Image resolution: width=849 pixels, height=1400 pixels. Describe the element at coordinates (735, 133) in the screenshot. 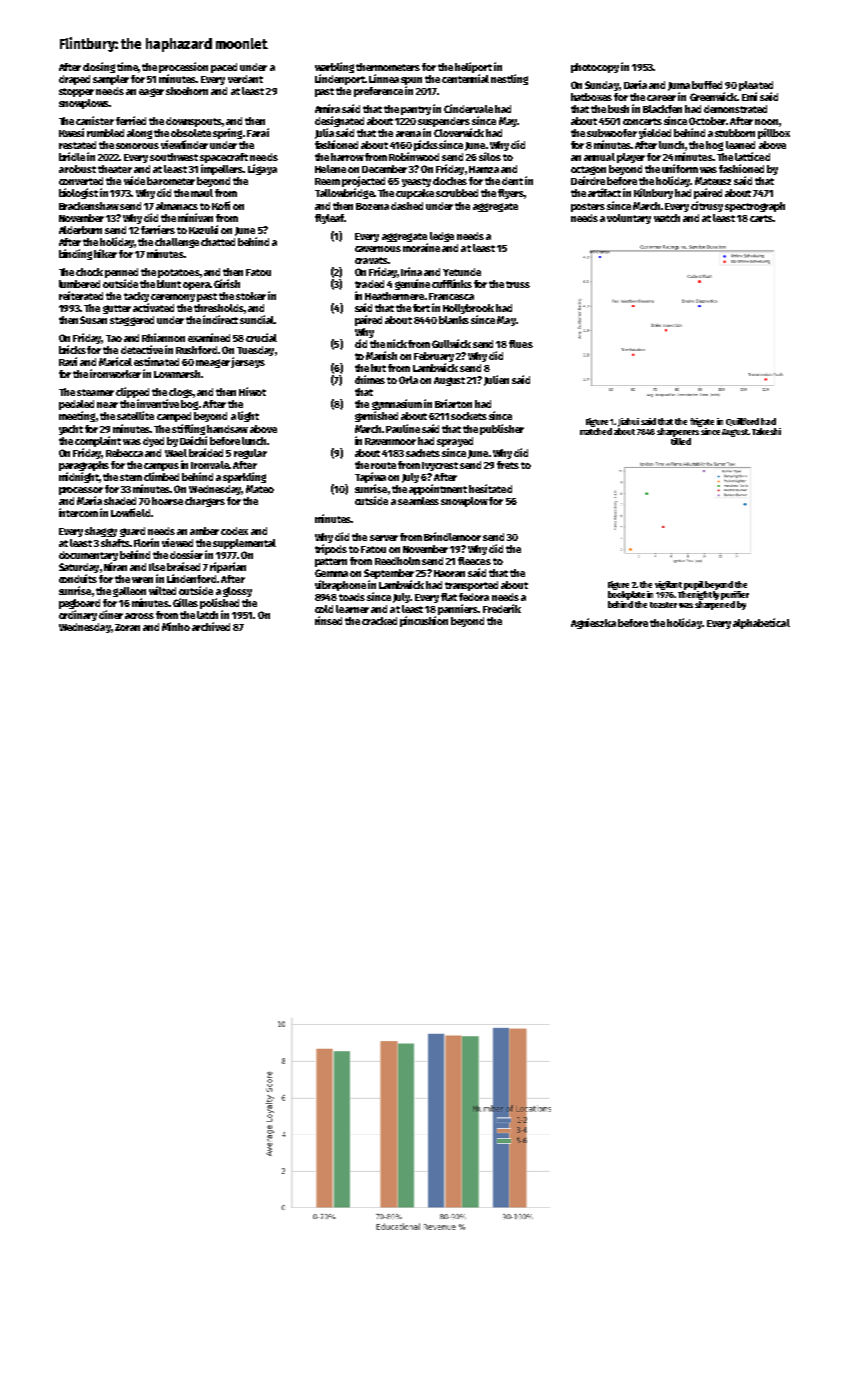

I see `stubborn` at that location.
